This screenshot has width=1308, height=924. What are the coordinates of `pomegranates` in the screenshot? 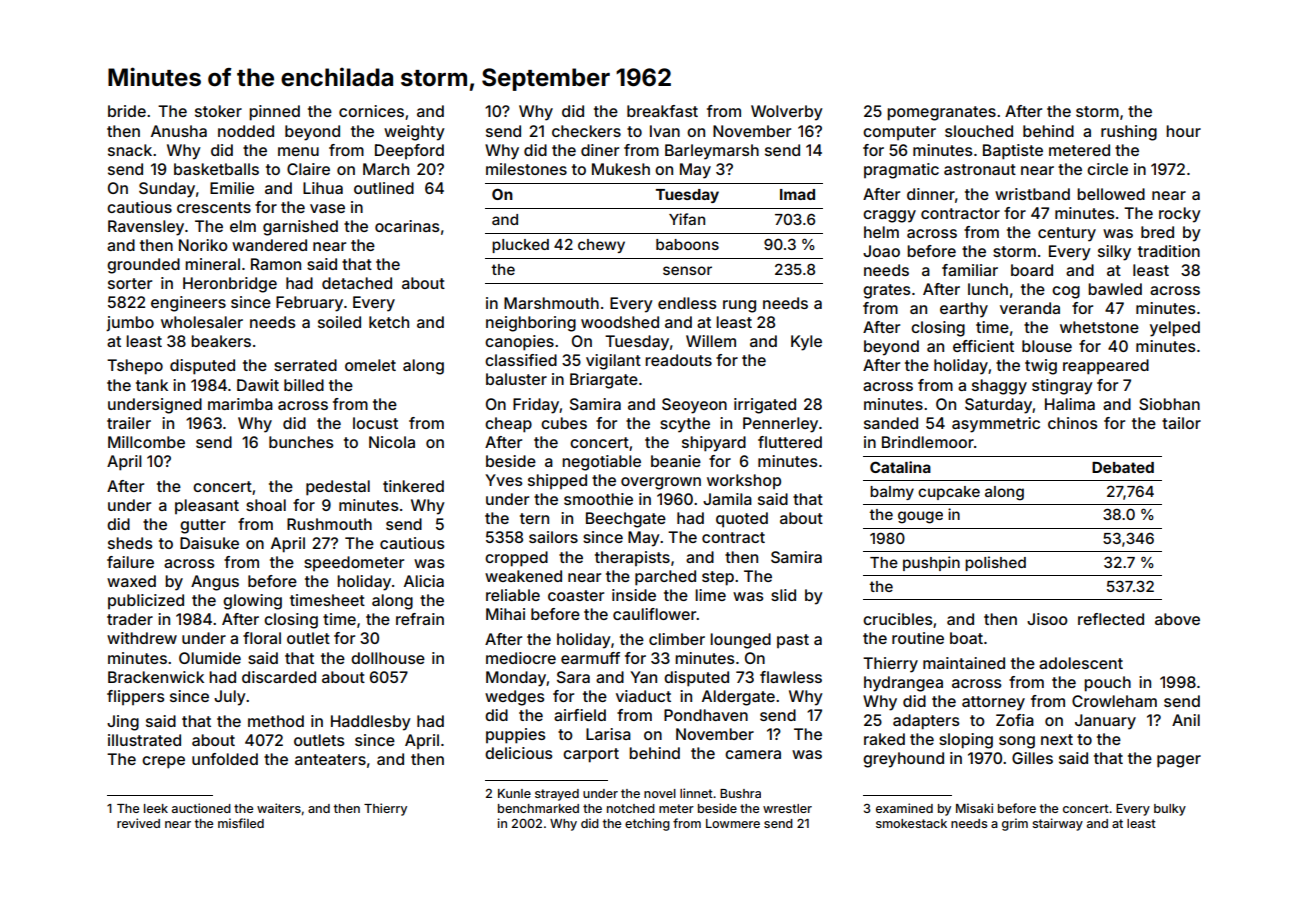 It's located at (941, 113).
